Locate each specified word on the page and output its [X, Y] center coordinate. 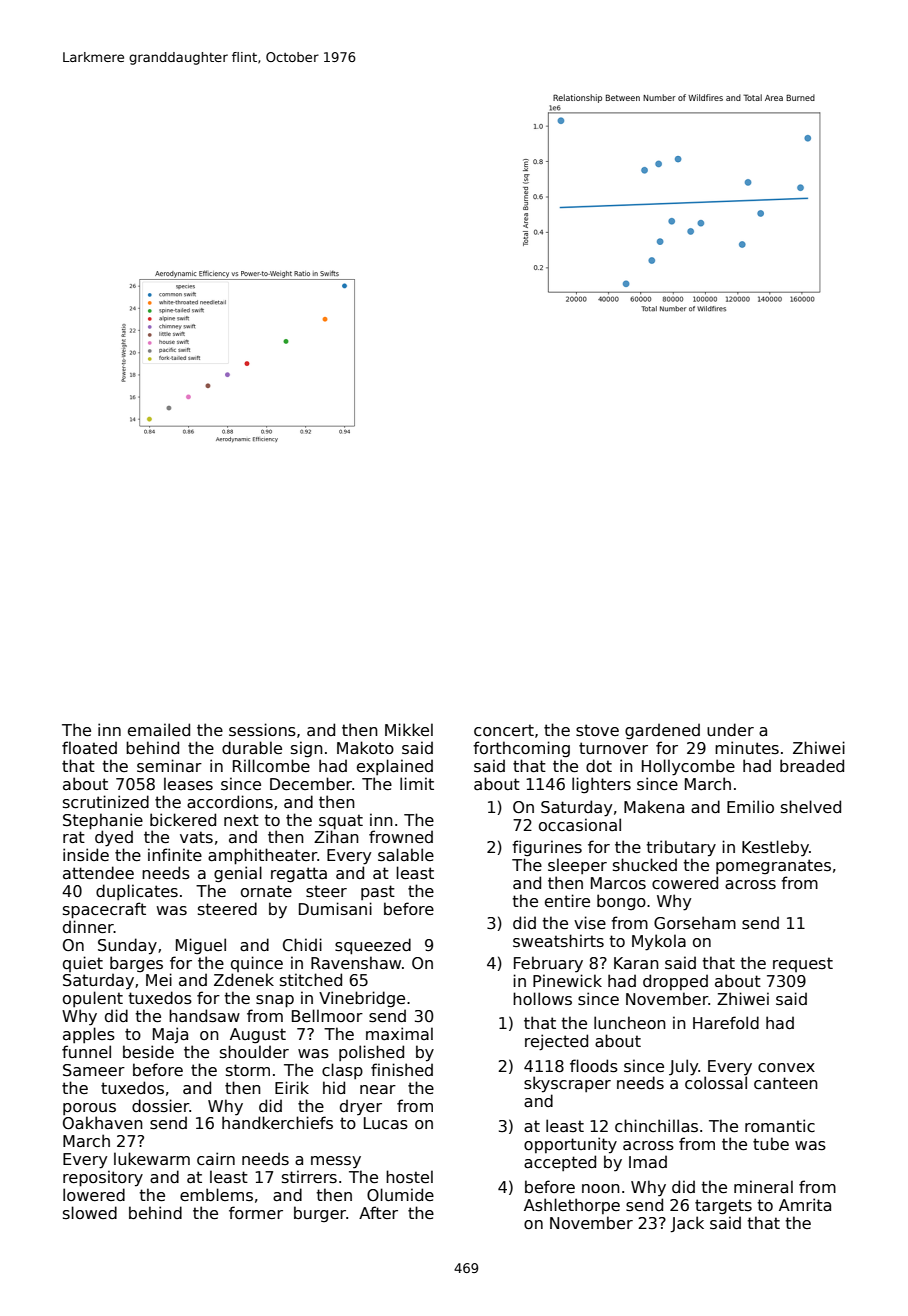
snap [275, 1001]
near [378, 1089]
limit [417, 783]
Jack [687, 1224]
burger [320, 1214]
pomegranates [773, 867]
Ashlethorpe [572, 1206]
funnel [86, 1051]
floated [89, 747]
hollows [542, 999]
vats [196, 837]
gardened [662, 731]
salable [406, 855]
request [803, 964]
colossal [716, 1083]
